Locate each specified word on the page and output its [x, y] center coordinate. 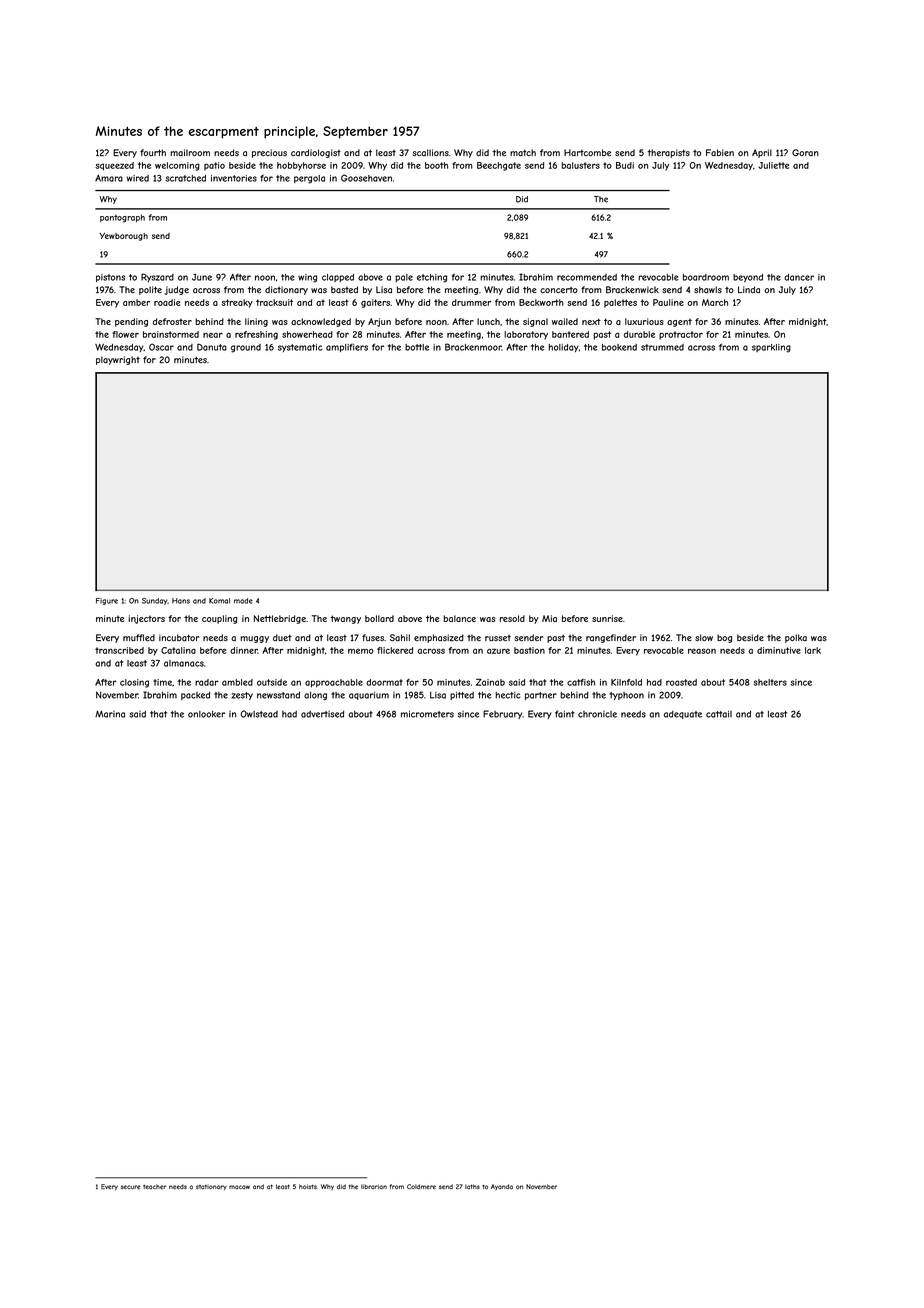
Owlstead [259, 714]
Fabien [720, 152]
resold [512, 618]
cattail [719, 714]
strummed [662, 347]
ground [246, 348]
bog [724, 638]
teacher [154, 1186]
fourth [153, 152]
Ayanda [502, 1187]
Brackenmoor [473, 347]
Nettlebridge [280, 619]
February [502, 714]
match [523, 152]
